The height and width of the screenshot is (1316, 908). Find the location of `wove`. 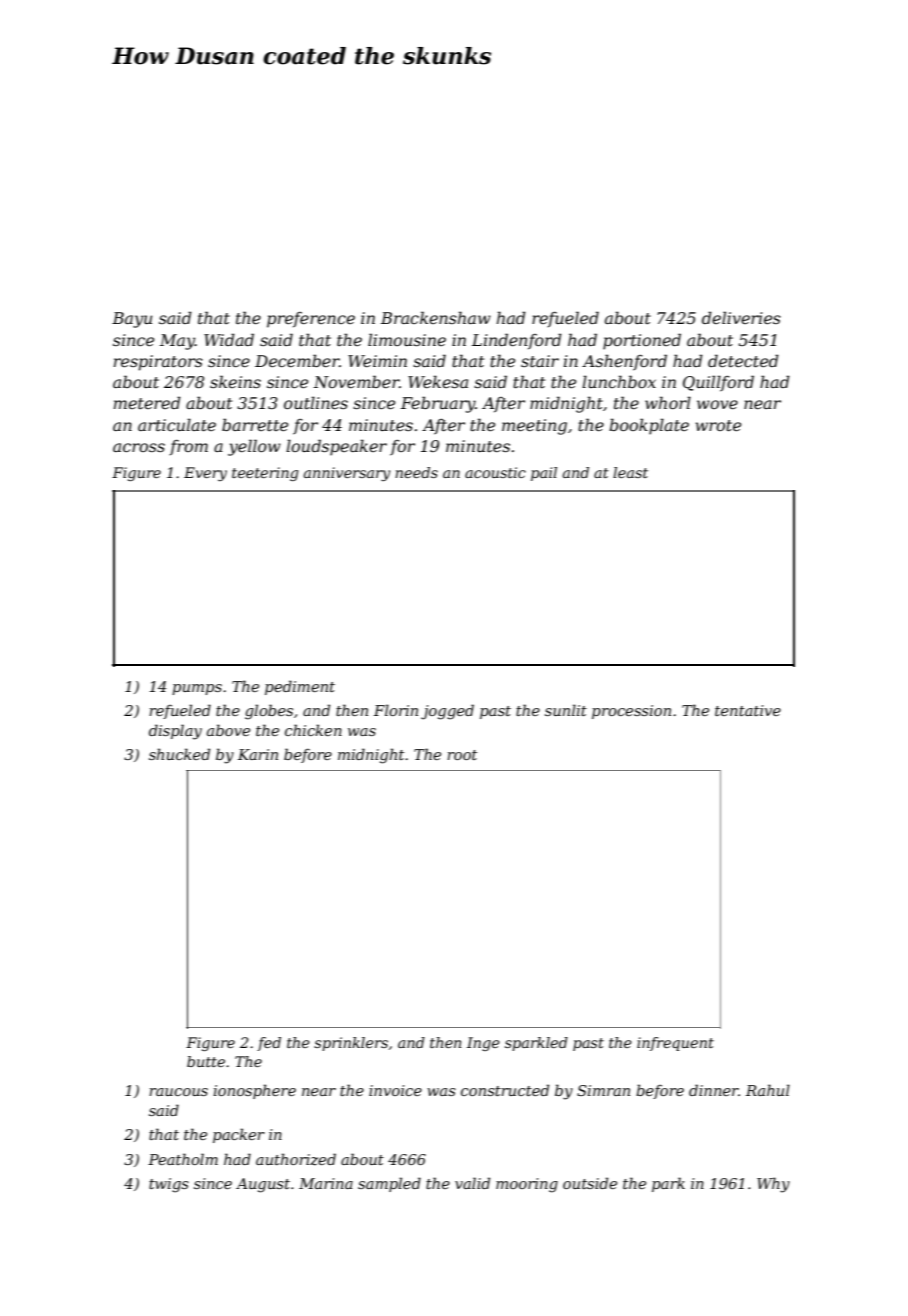

wove is located at coordinates (717, 404).
